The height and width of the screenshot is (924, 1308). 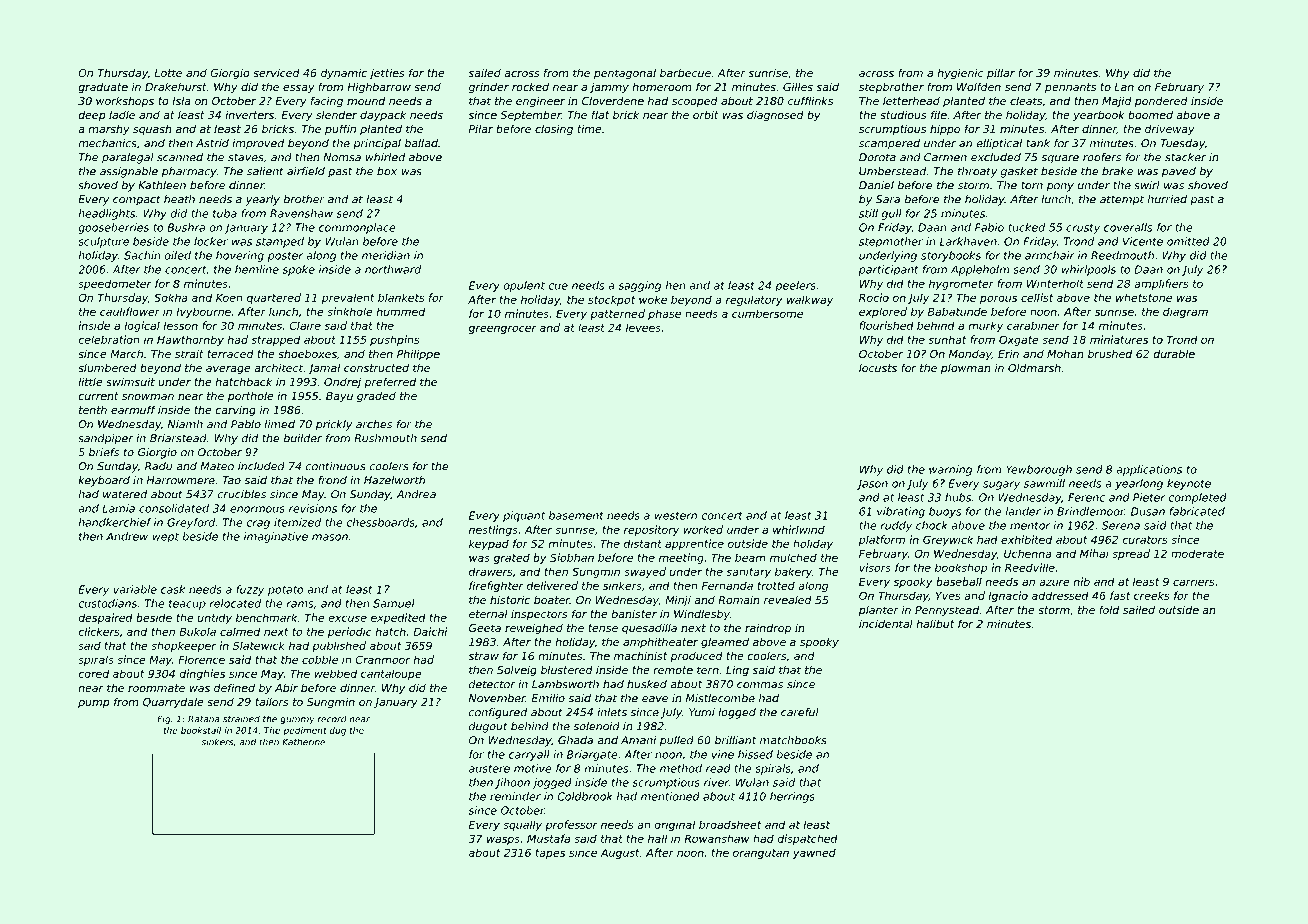 What do you see at coordinates (1070, 88) in the screenshot?
I see `pennants` at bounding box center [1070, 88].
